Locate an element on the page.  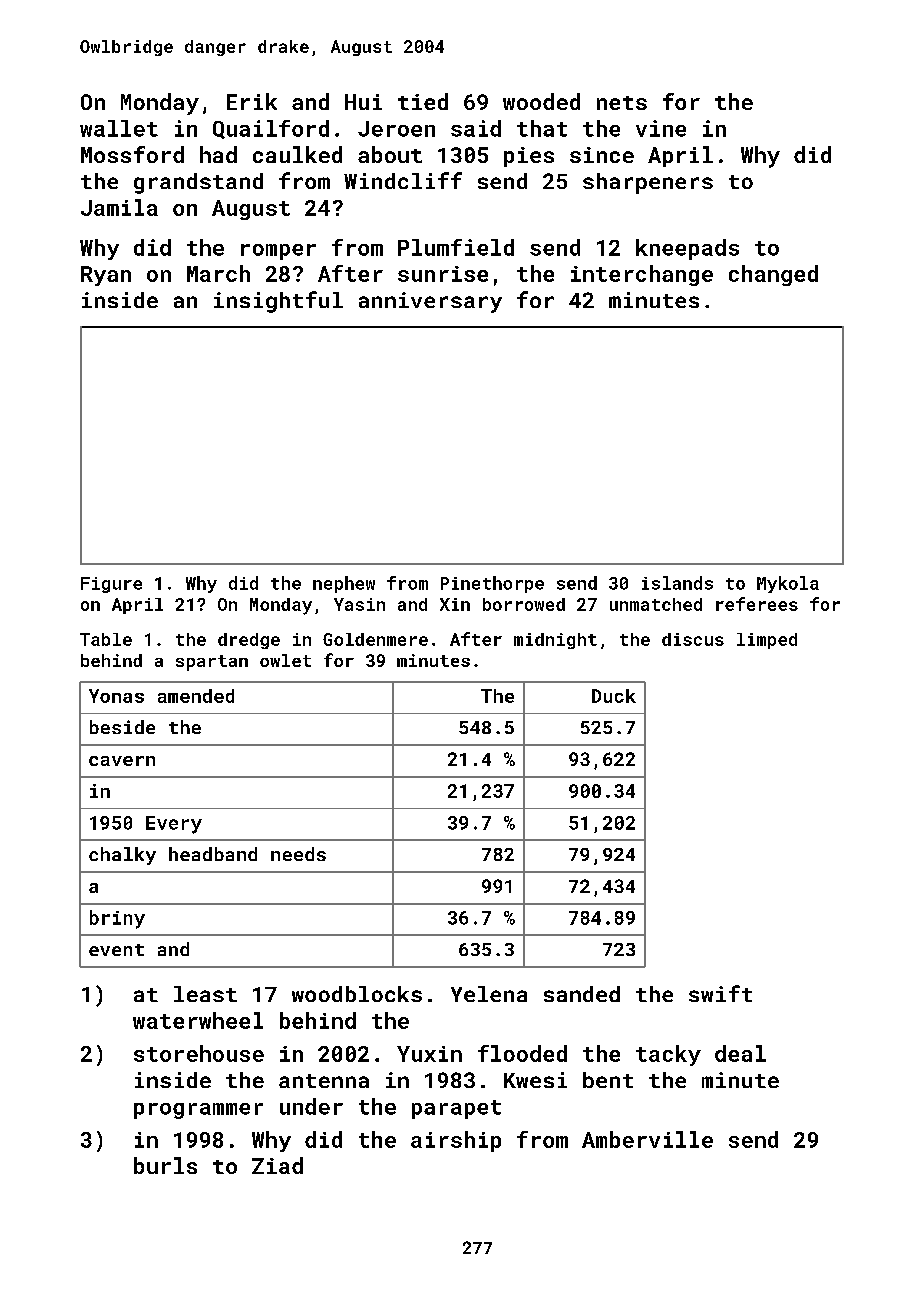
burls is located at coordinates (165, 1165).
